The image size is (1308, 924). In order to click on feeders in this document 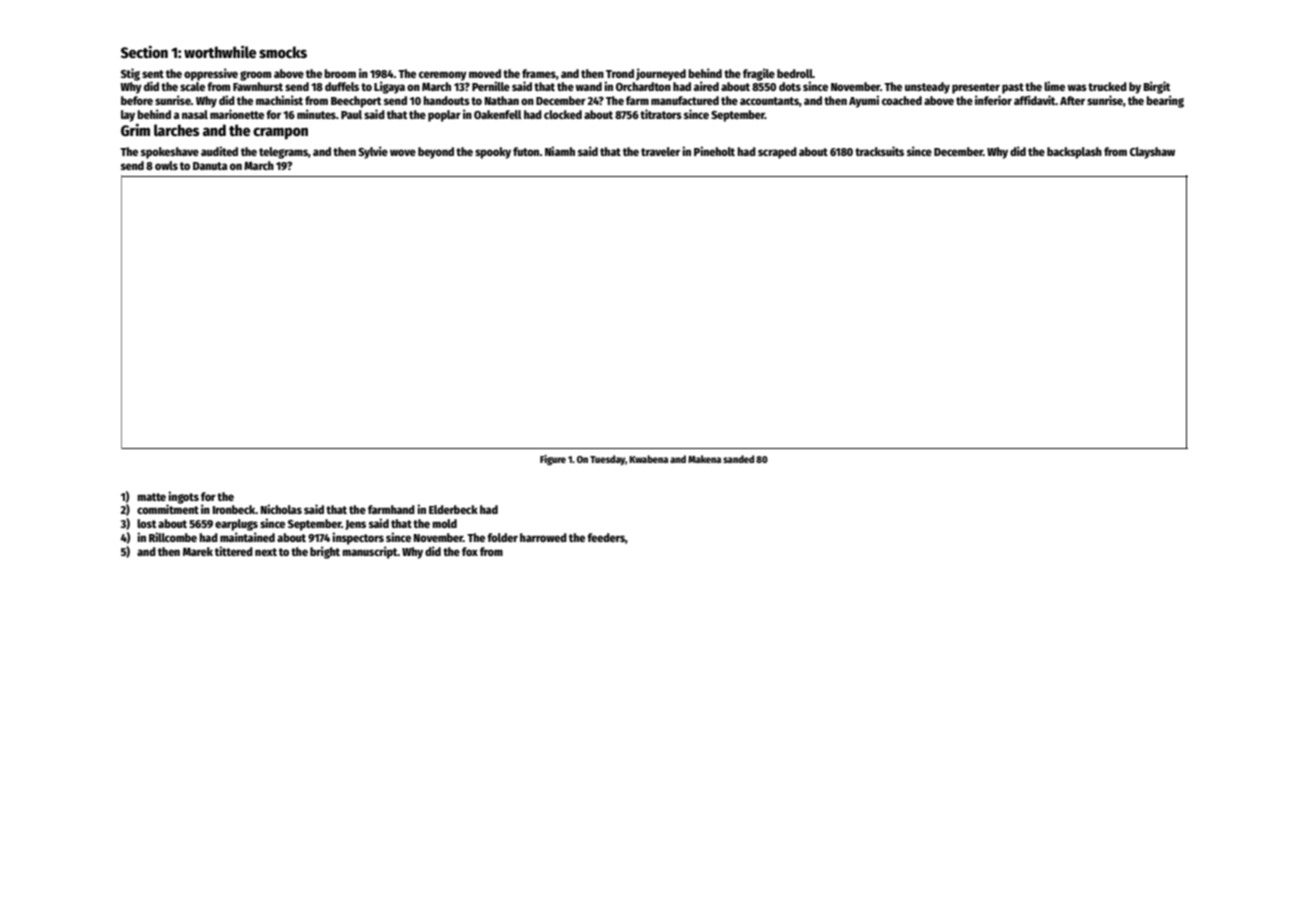, I will do `click(606, 537)`.
